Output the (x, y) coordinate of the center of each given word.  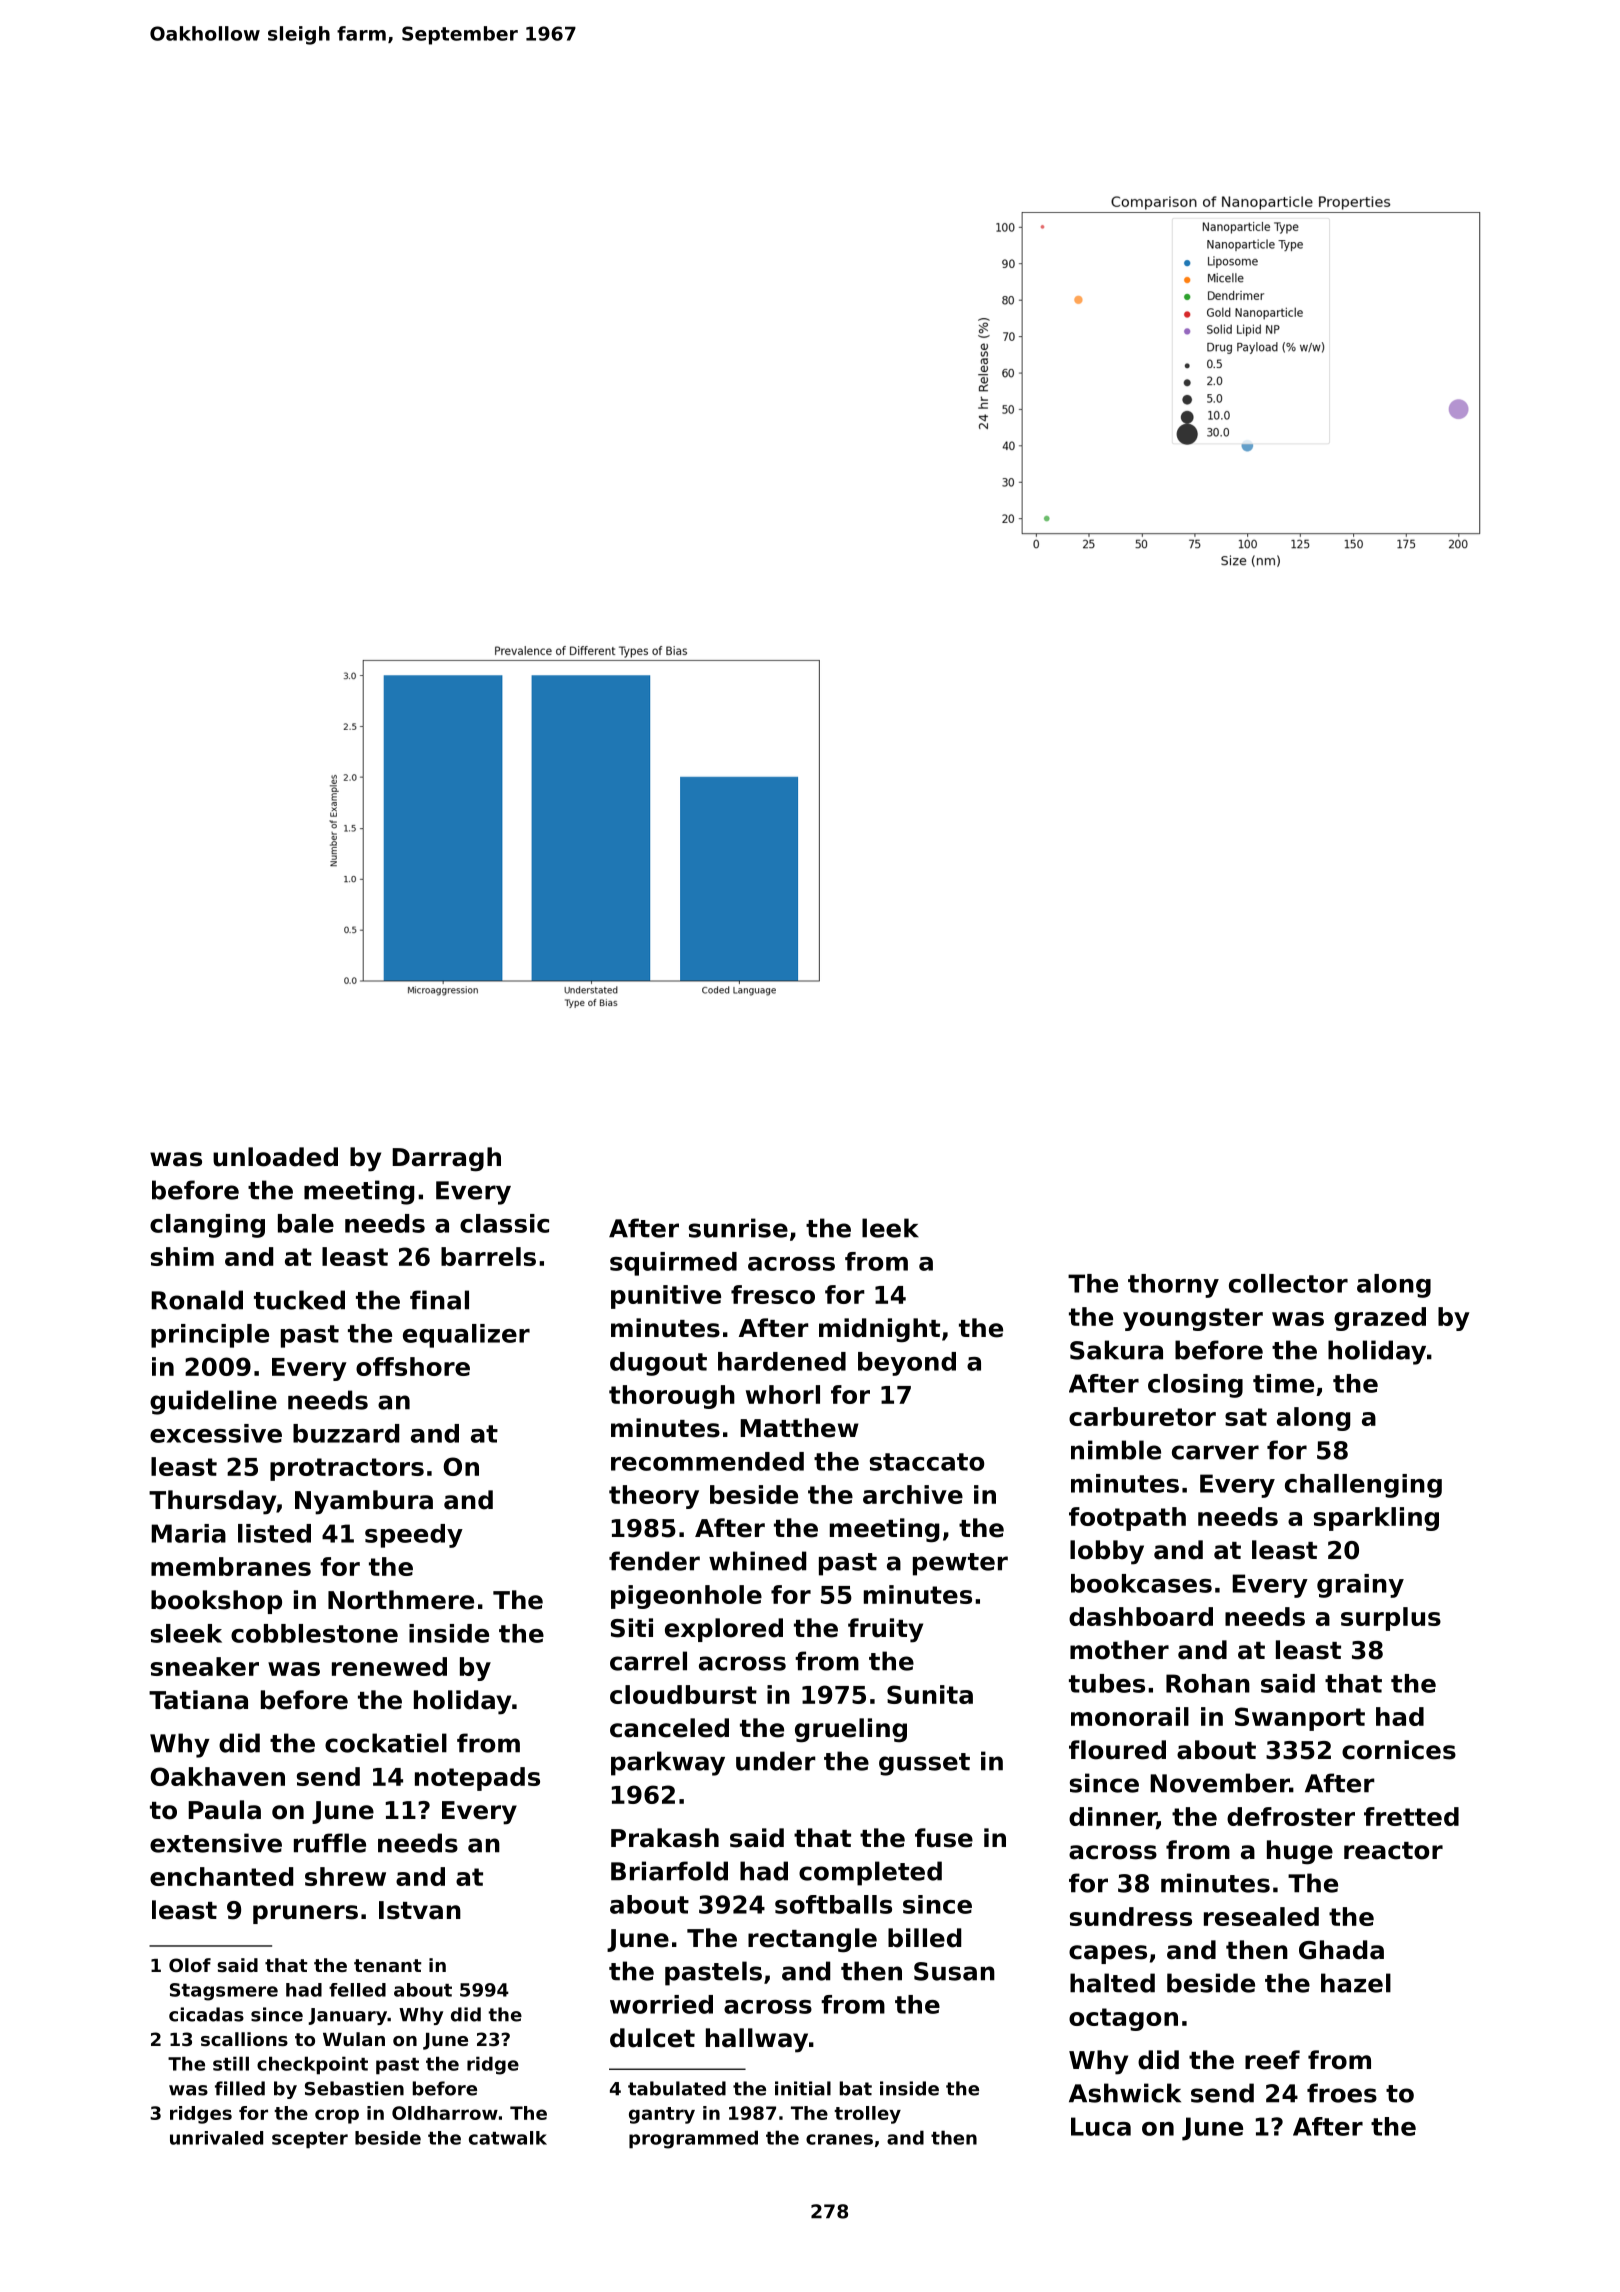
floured (1117, 1750)
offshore (413, 1366)
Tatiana (198, 1700)
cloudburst (683, 1694)
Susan (954, 1971)
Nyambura (364, 1502)
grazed (1380, 1319)
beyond (907, 1364)
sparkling (1376, 1519)
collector (1288, 1283)
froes (1342, 2093)
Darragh (446, 1159)
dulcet (652, 2038)
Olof (190, 1965)
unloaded (275, 1157)
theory (654, 1497)
